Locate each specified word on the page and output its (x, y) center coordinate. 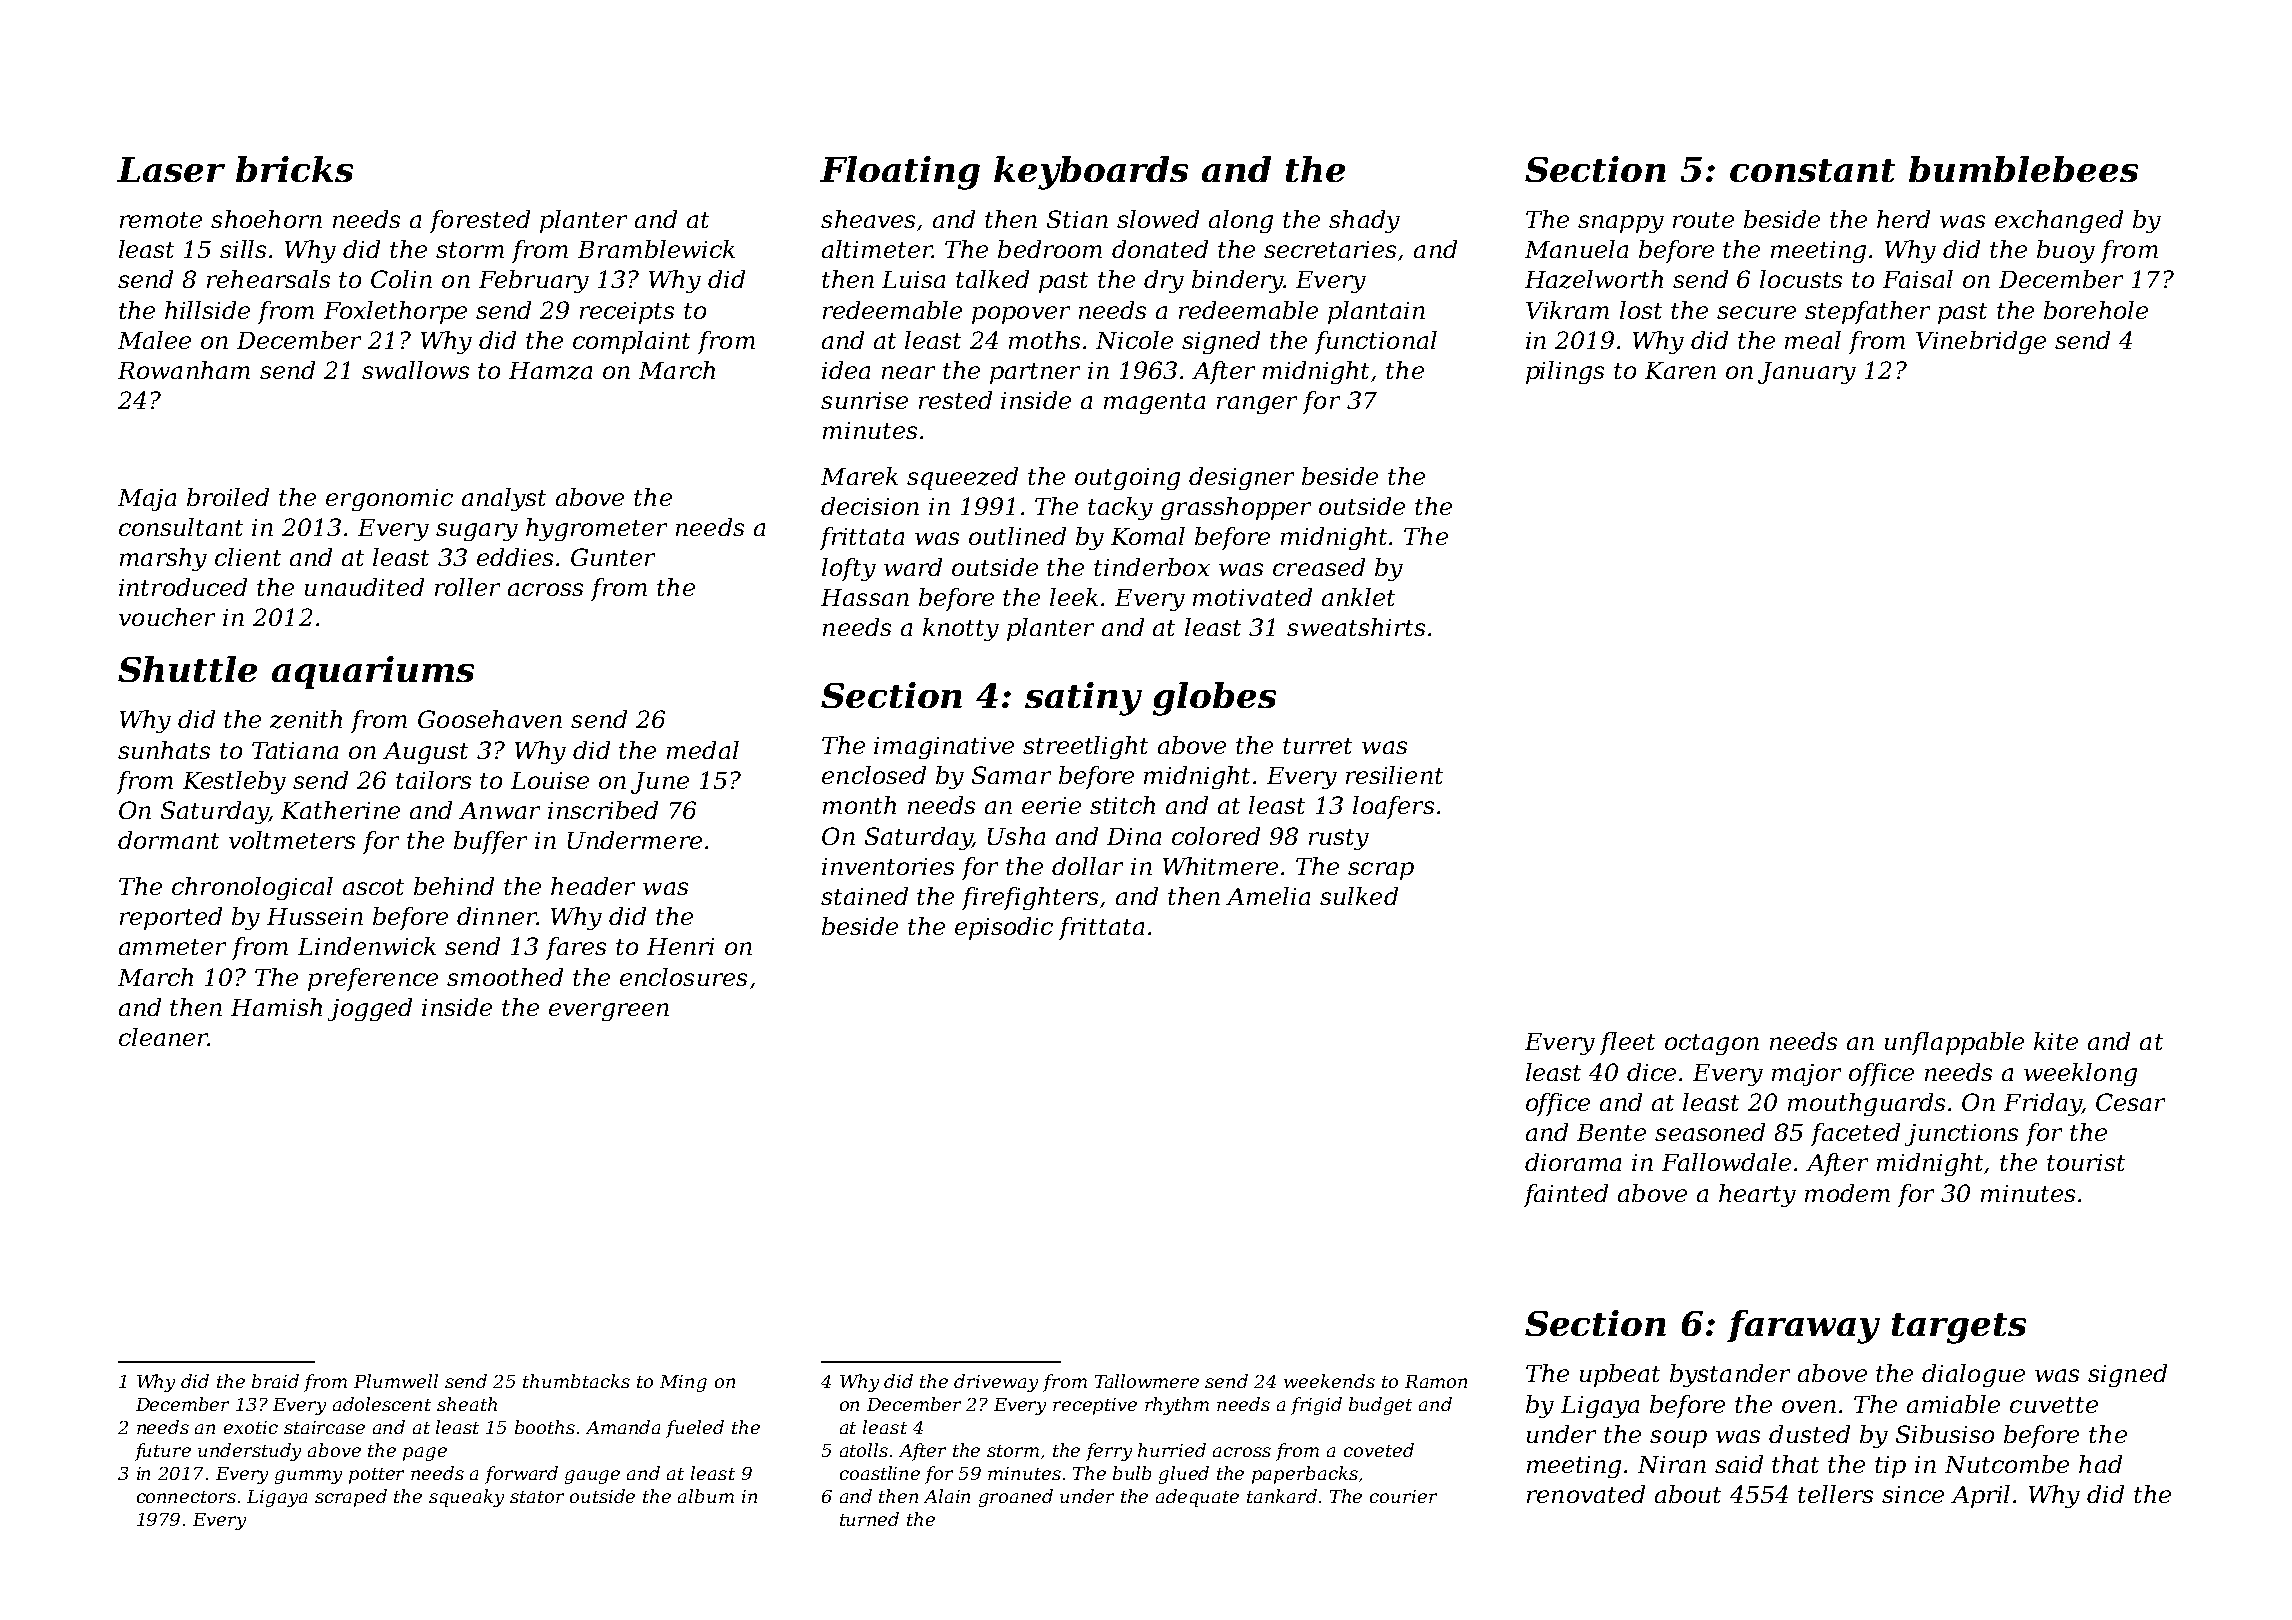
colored (1216, 836)
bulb (1132, 1473)
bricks (294, 169)
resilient (1394, 775)
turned (869, 1519)
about (1688, 1494)
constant (1812, 170)
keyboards (1091, 173)
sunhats (164, 750)
